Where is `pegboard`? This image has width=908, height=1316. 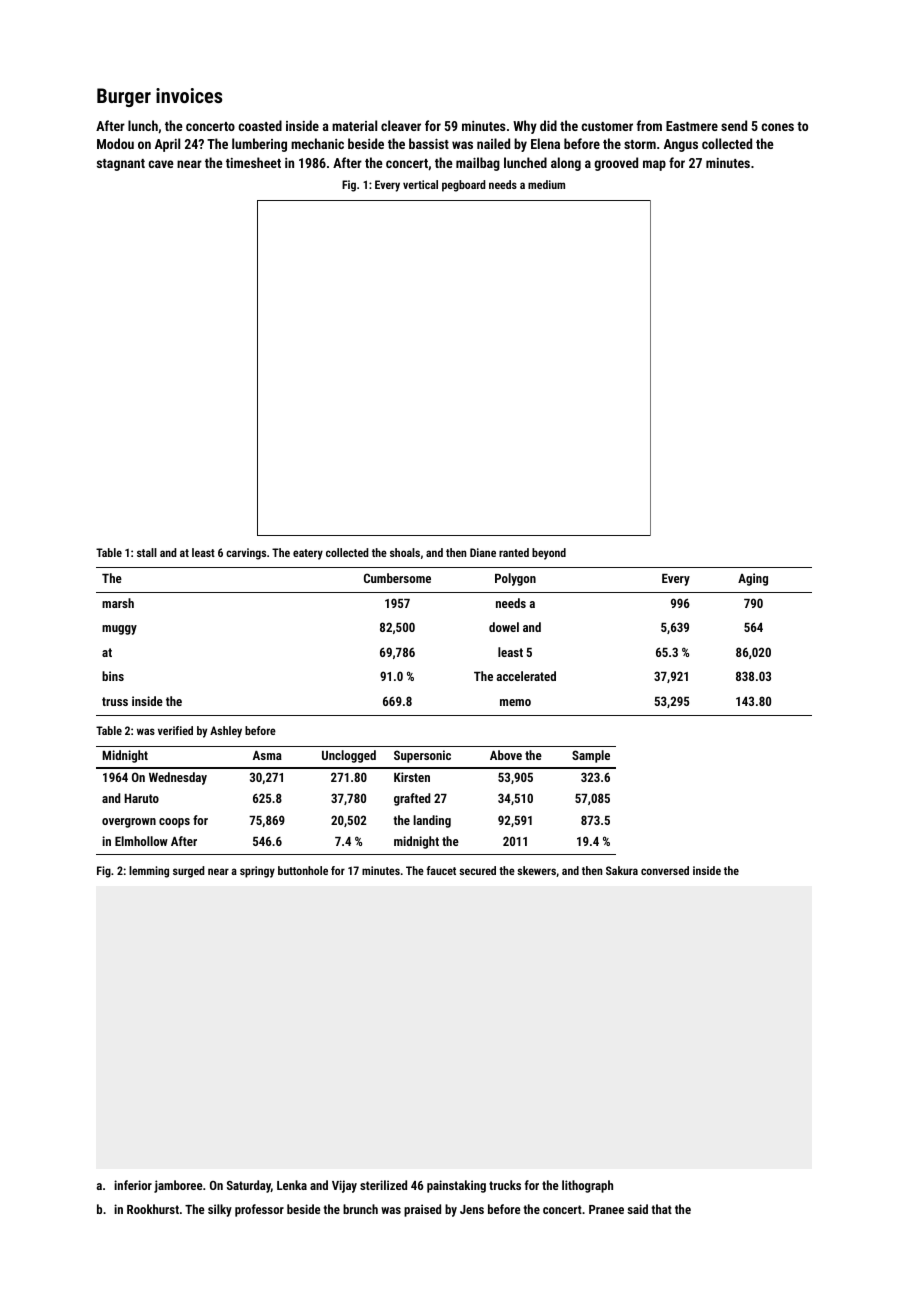 pegboard is located at coordinates (464, 186).
